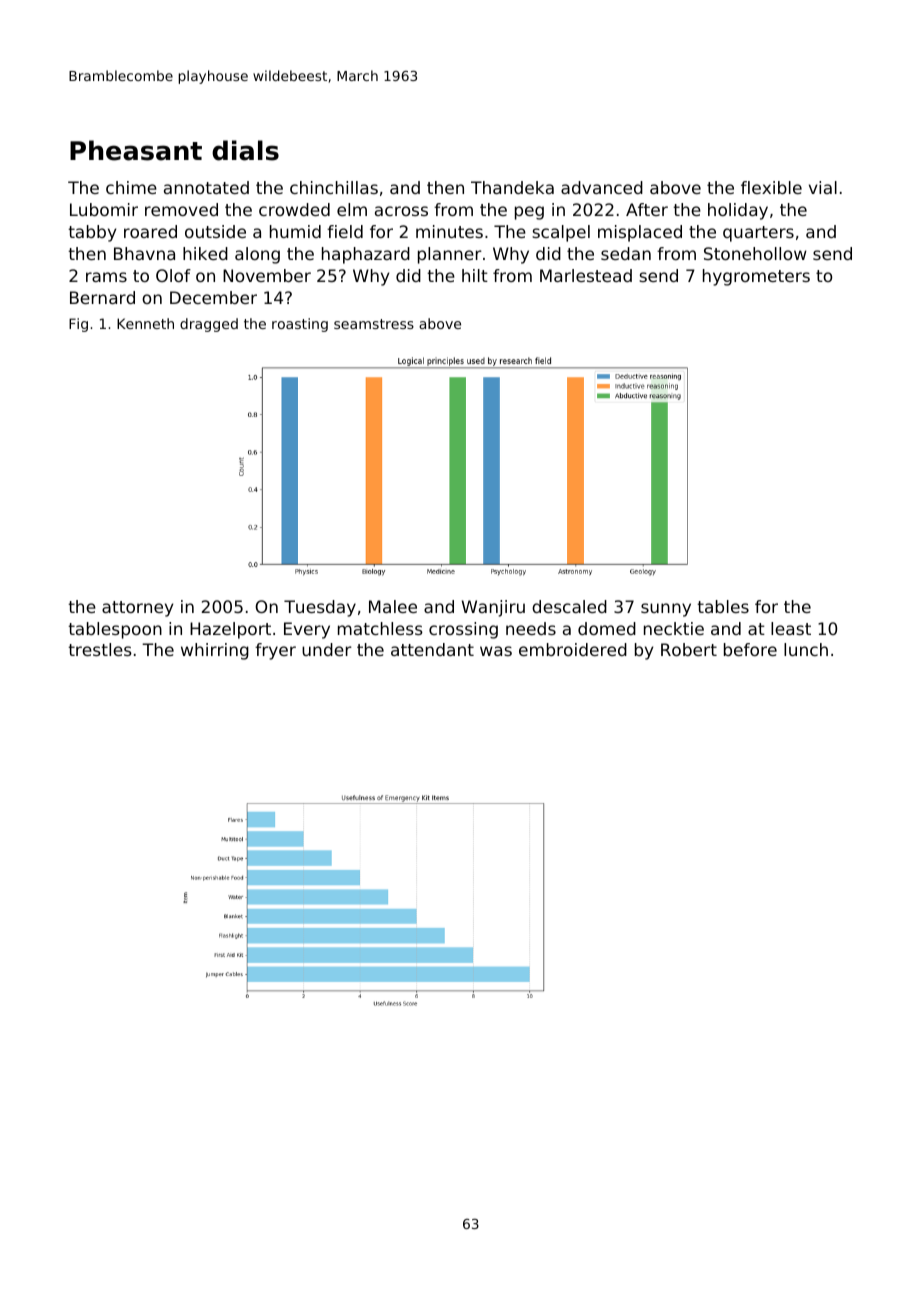 The image size is (924, 1311). What do you see at coordinates (100, 649) in the screenshot?
I see `trestles` at bounding box center [100, 649].
